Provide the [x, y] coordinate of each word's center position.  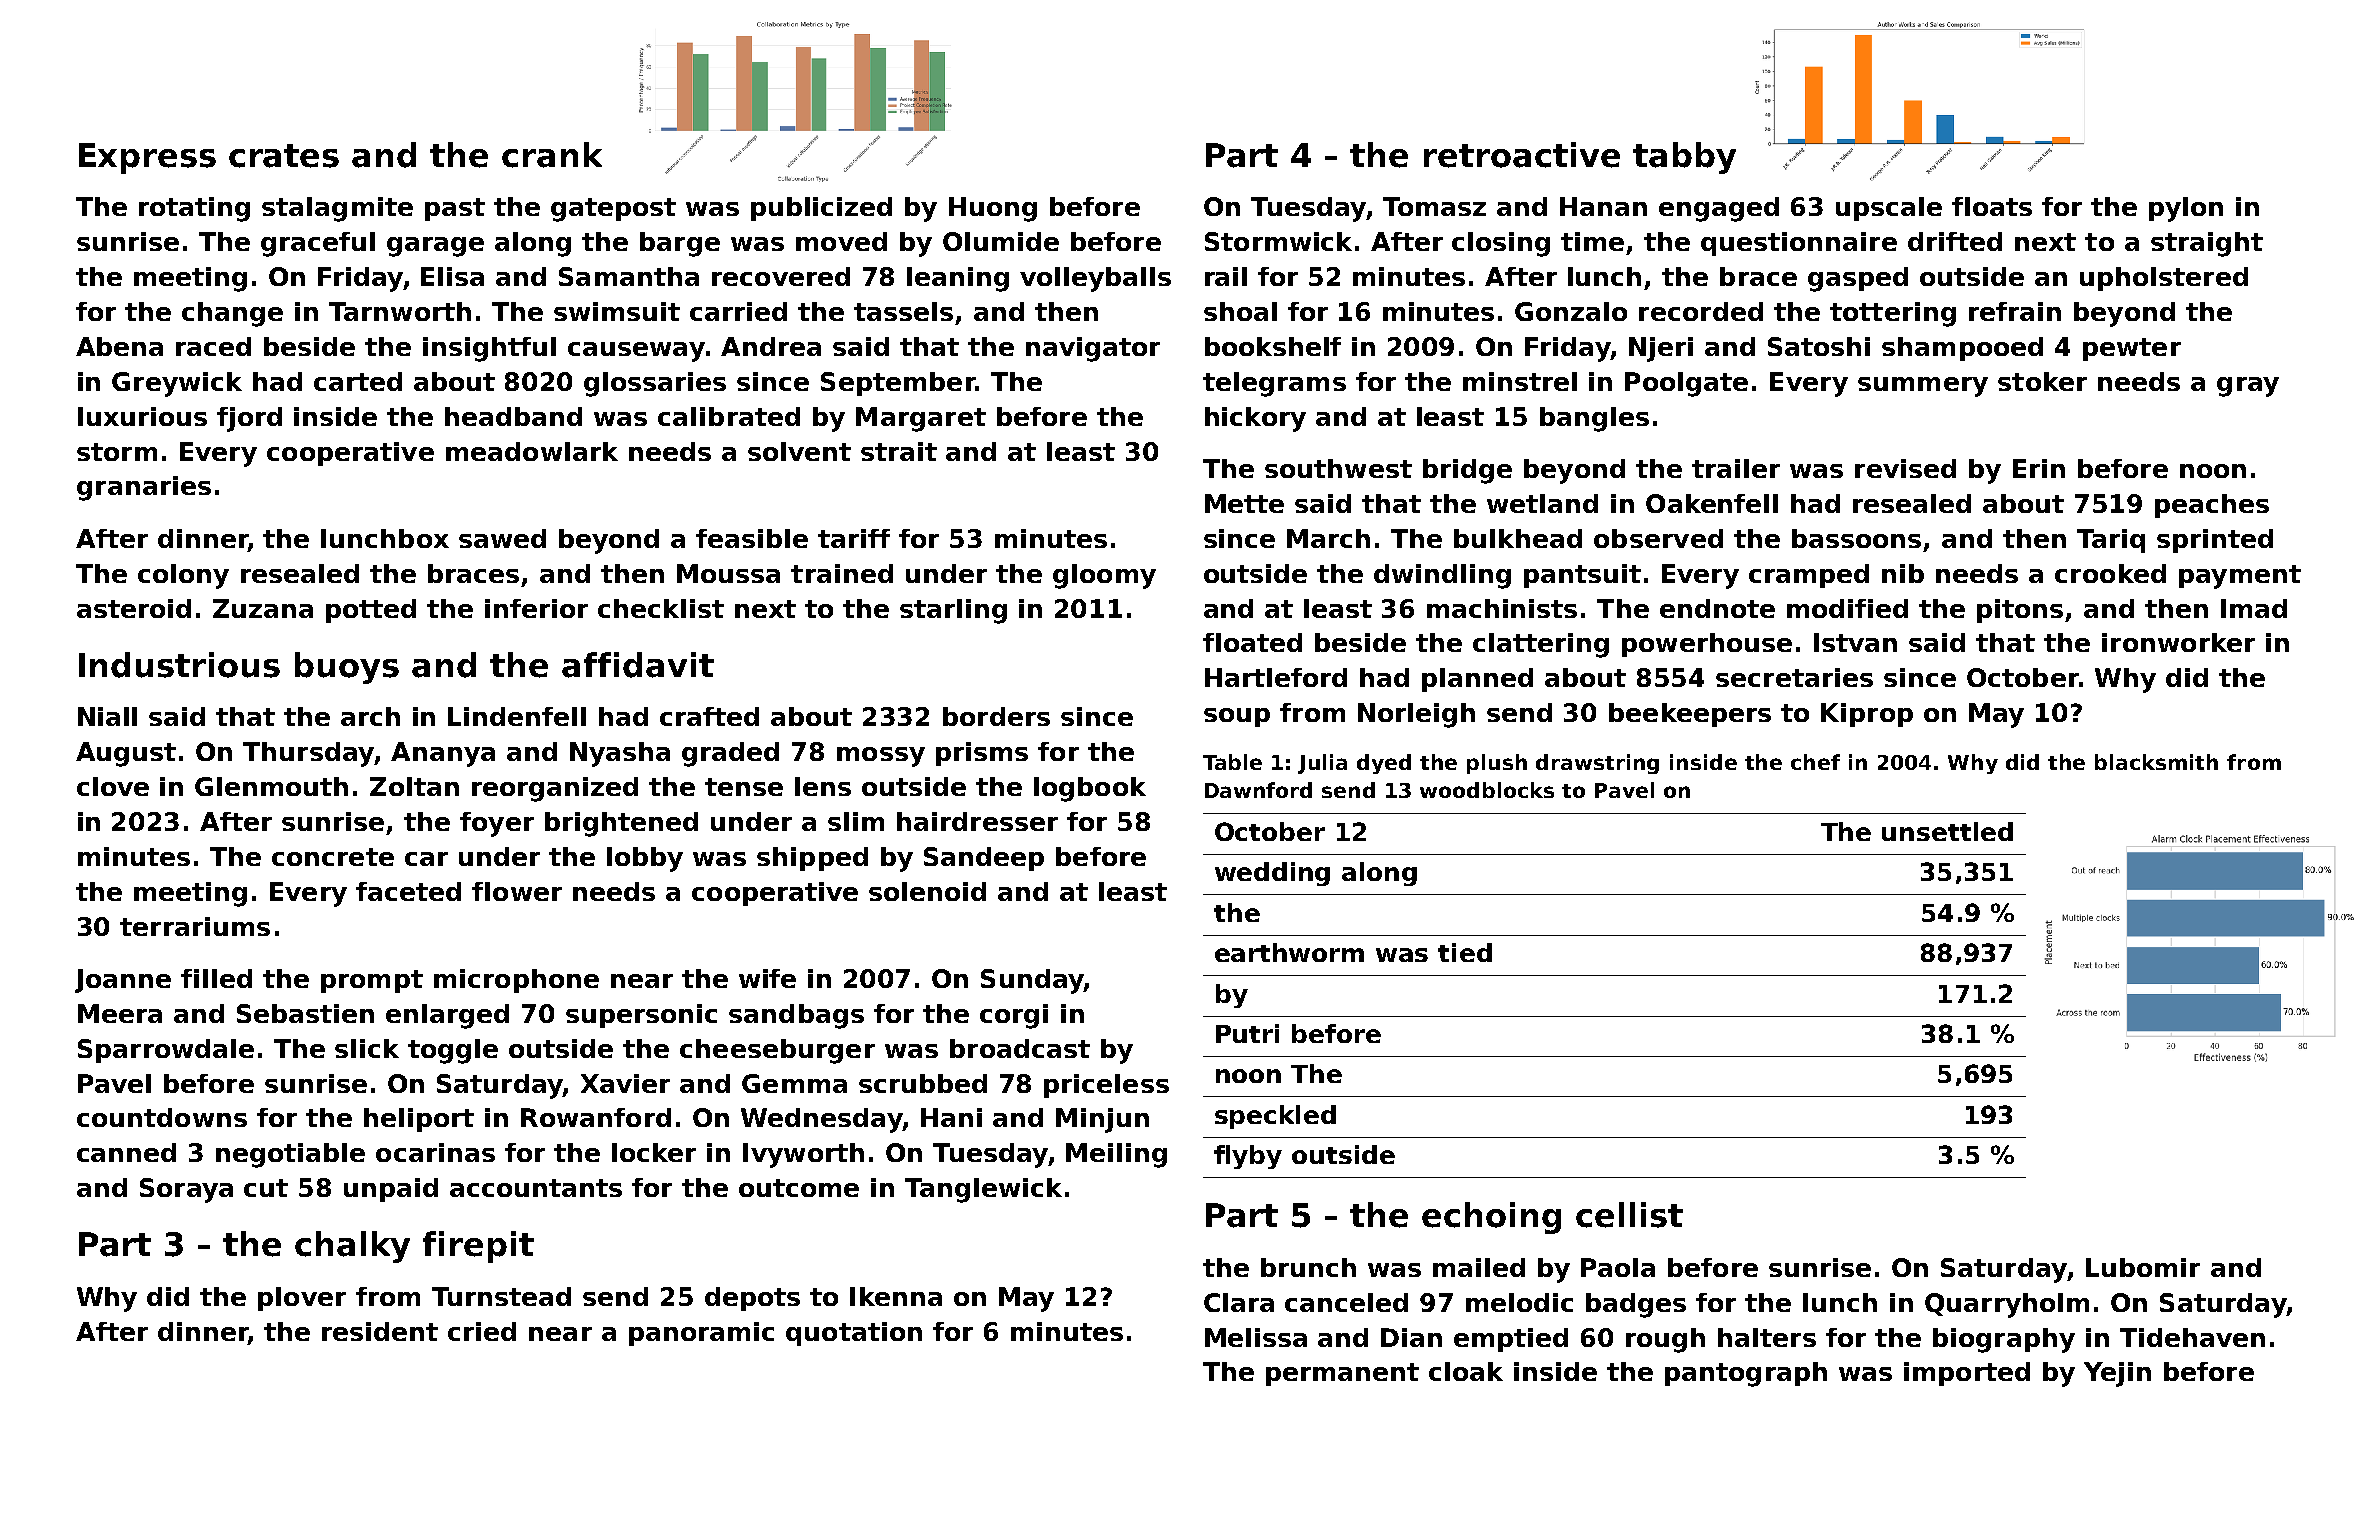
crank [552, 155]
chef [1815, 762]
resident [380, 1331]
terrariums [195, 926]
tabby [1684, 158]
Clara [1239, 1302]
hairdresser [977, 821]
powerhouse [1707, 645]
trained [842, 573]
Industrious [179, 665]
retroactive [1522, 155]
